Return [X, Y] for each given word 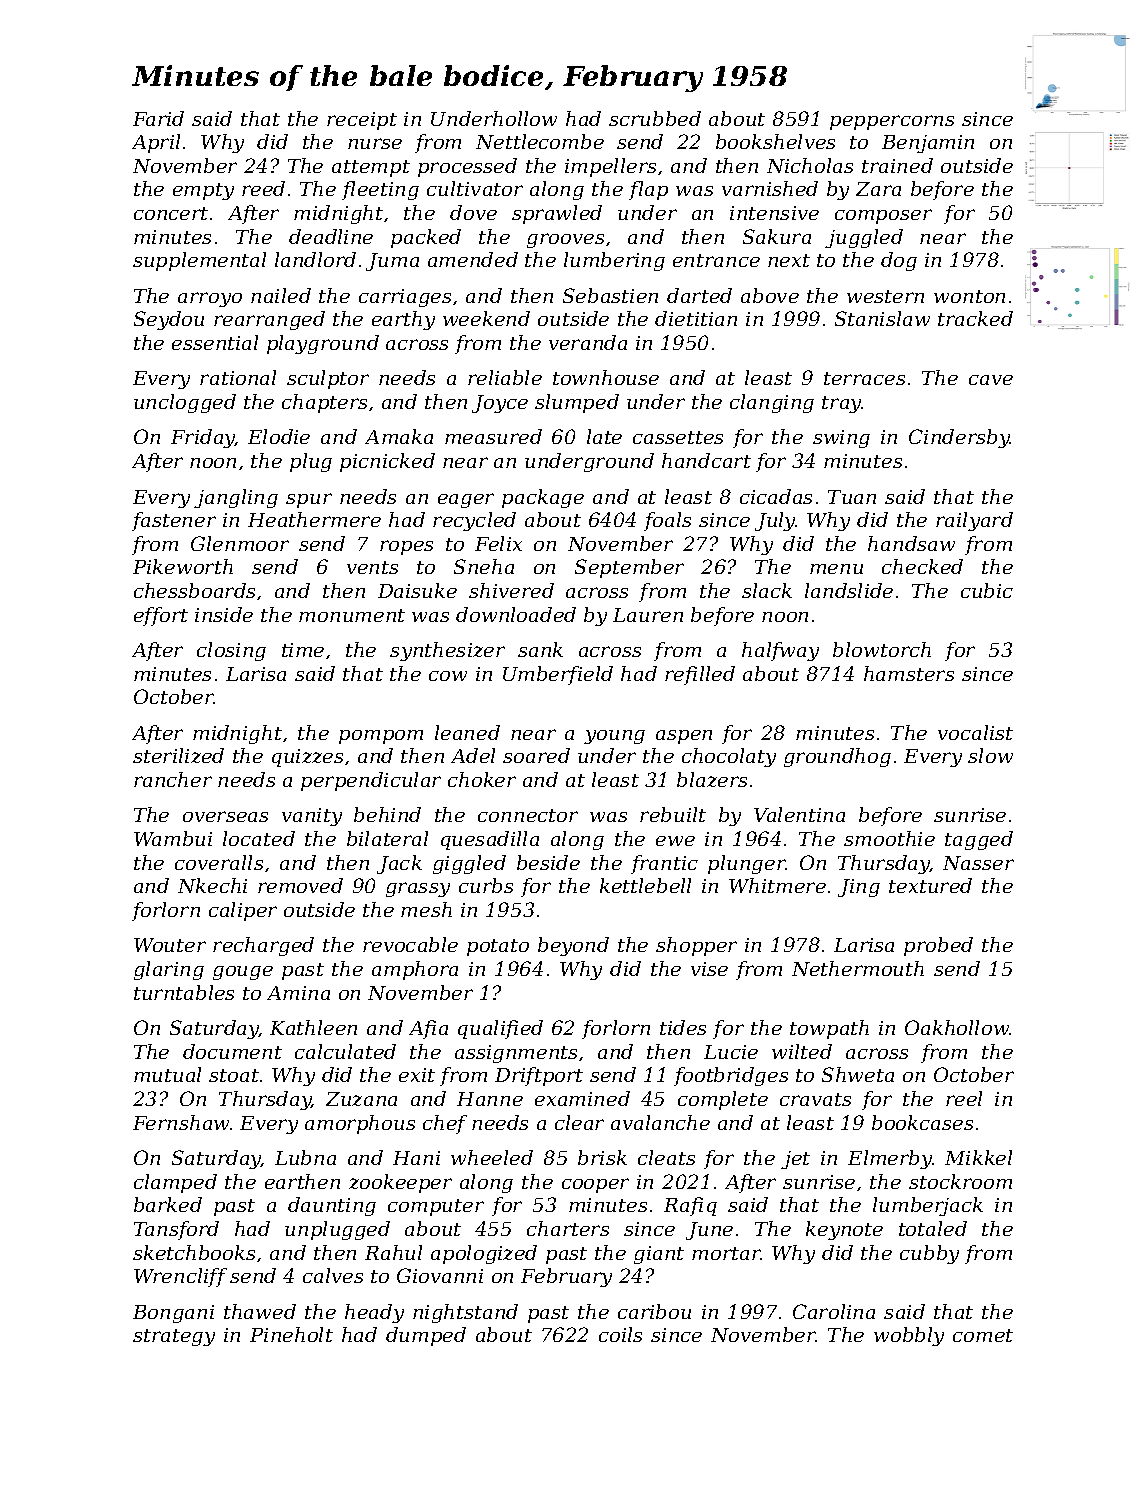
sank [540, 649]
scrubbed [655, 118]
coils [620, 1334]
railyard [974, 521]
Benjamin [928, 144]
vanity [312, 817]
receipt [362, 121]
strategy [174, 1337]
